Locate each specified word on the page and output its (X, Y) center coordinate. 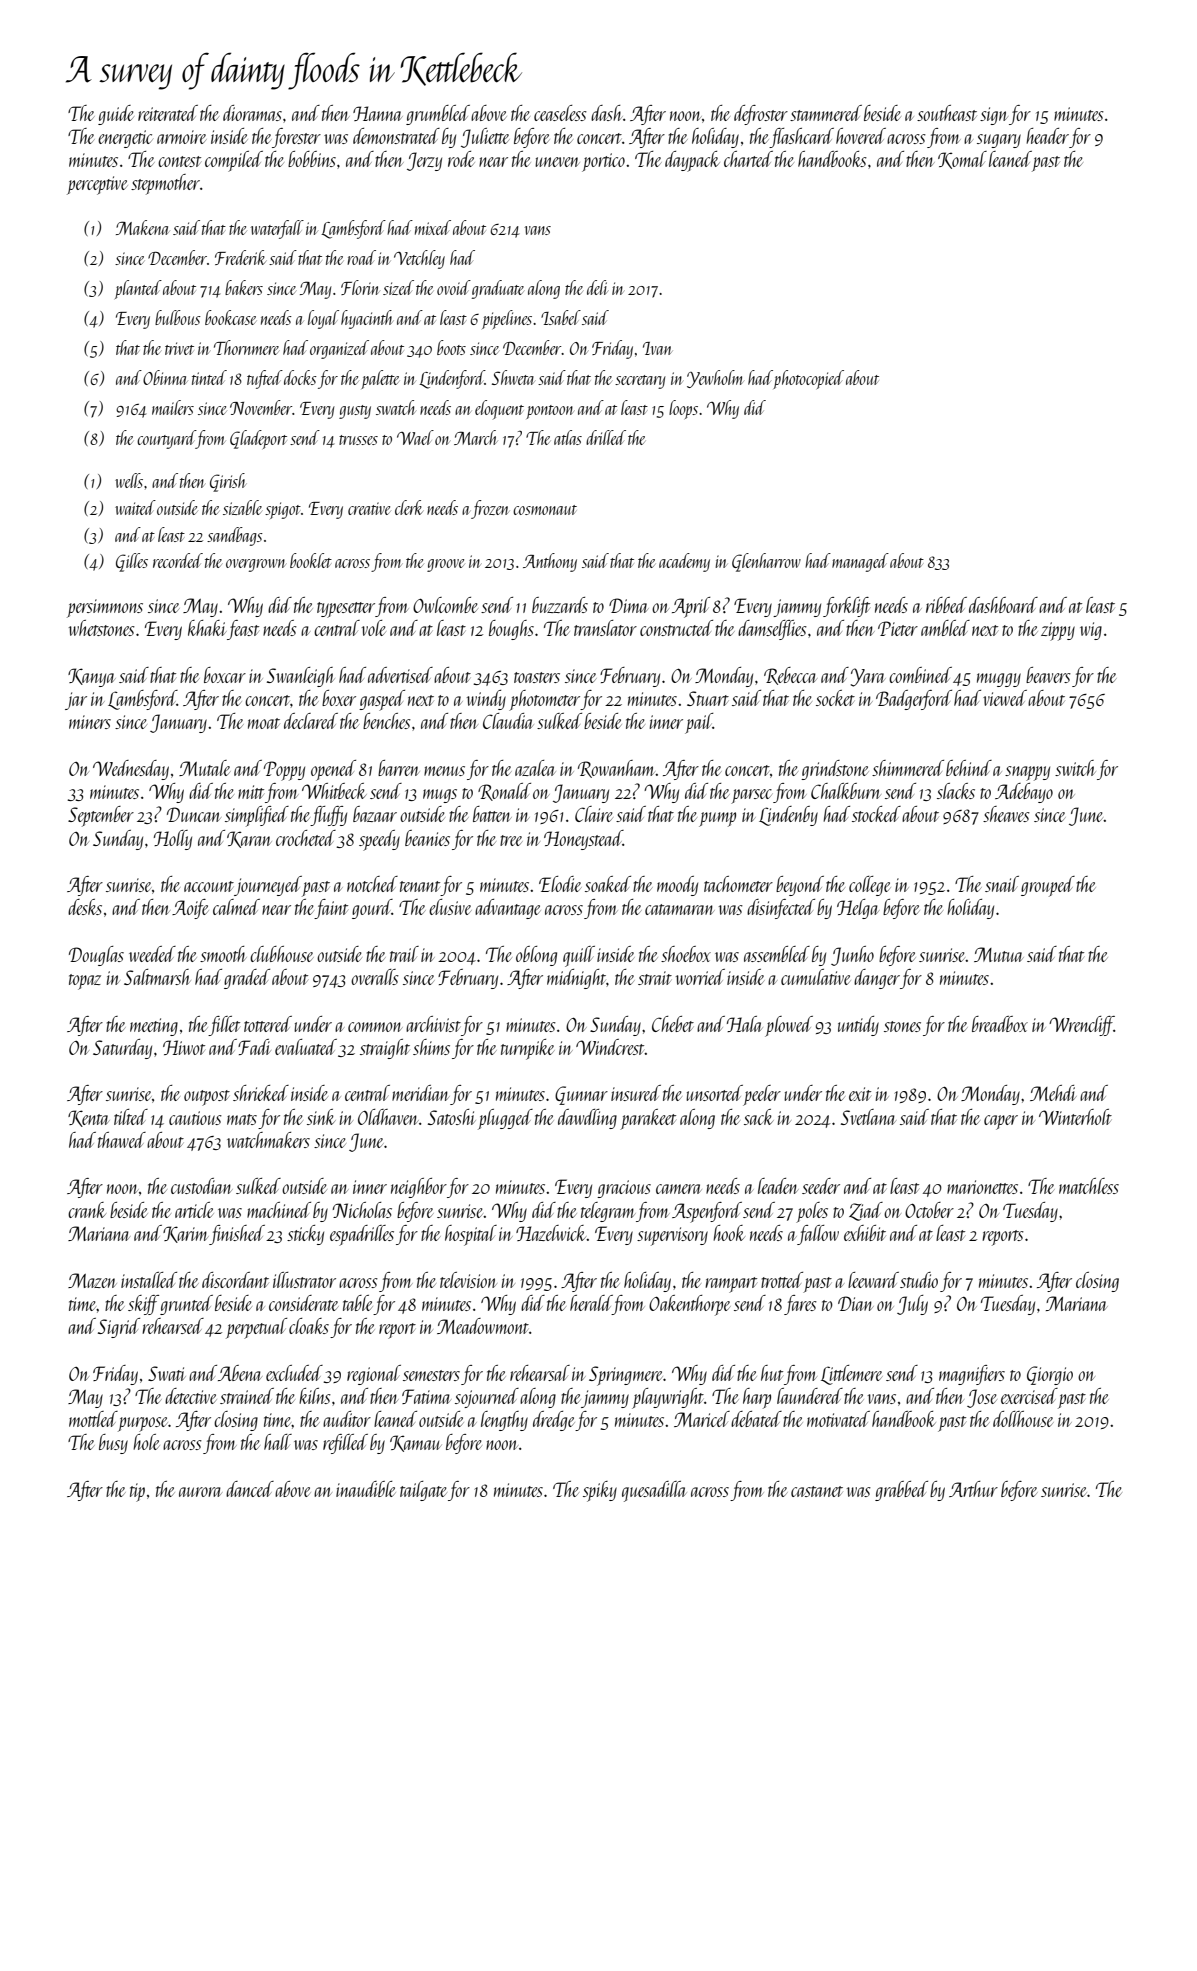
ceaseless (560, 113)
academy (684, 562)
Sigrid (119, 1328)
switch (1075, 768)
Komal (962, 160)
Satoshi (452, 1117)
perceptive (97, 185)
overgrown (255, 565)
